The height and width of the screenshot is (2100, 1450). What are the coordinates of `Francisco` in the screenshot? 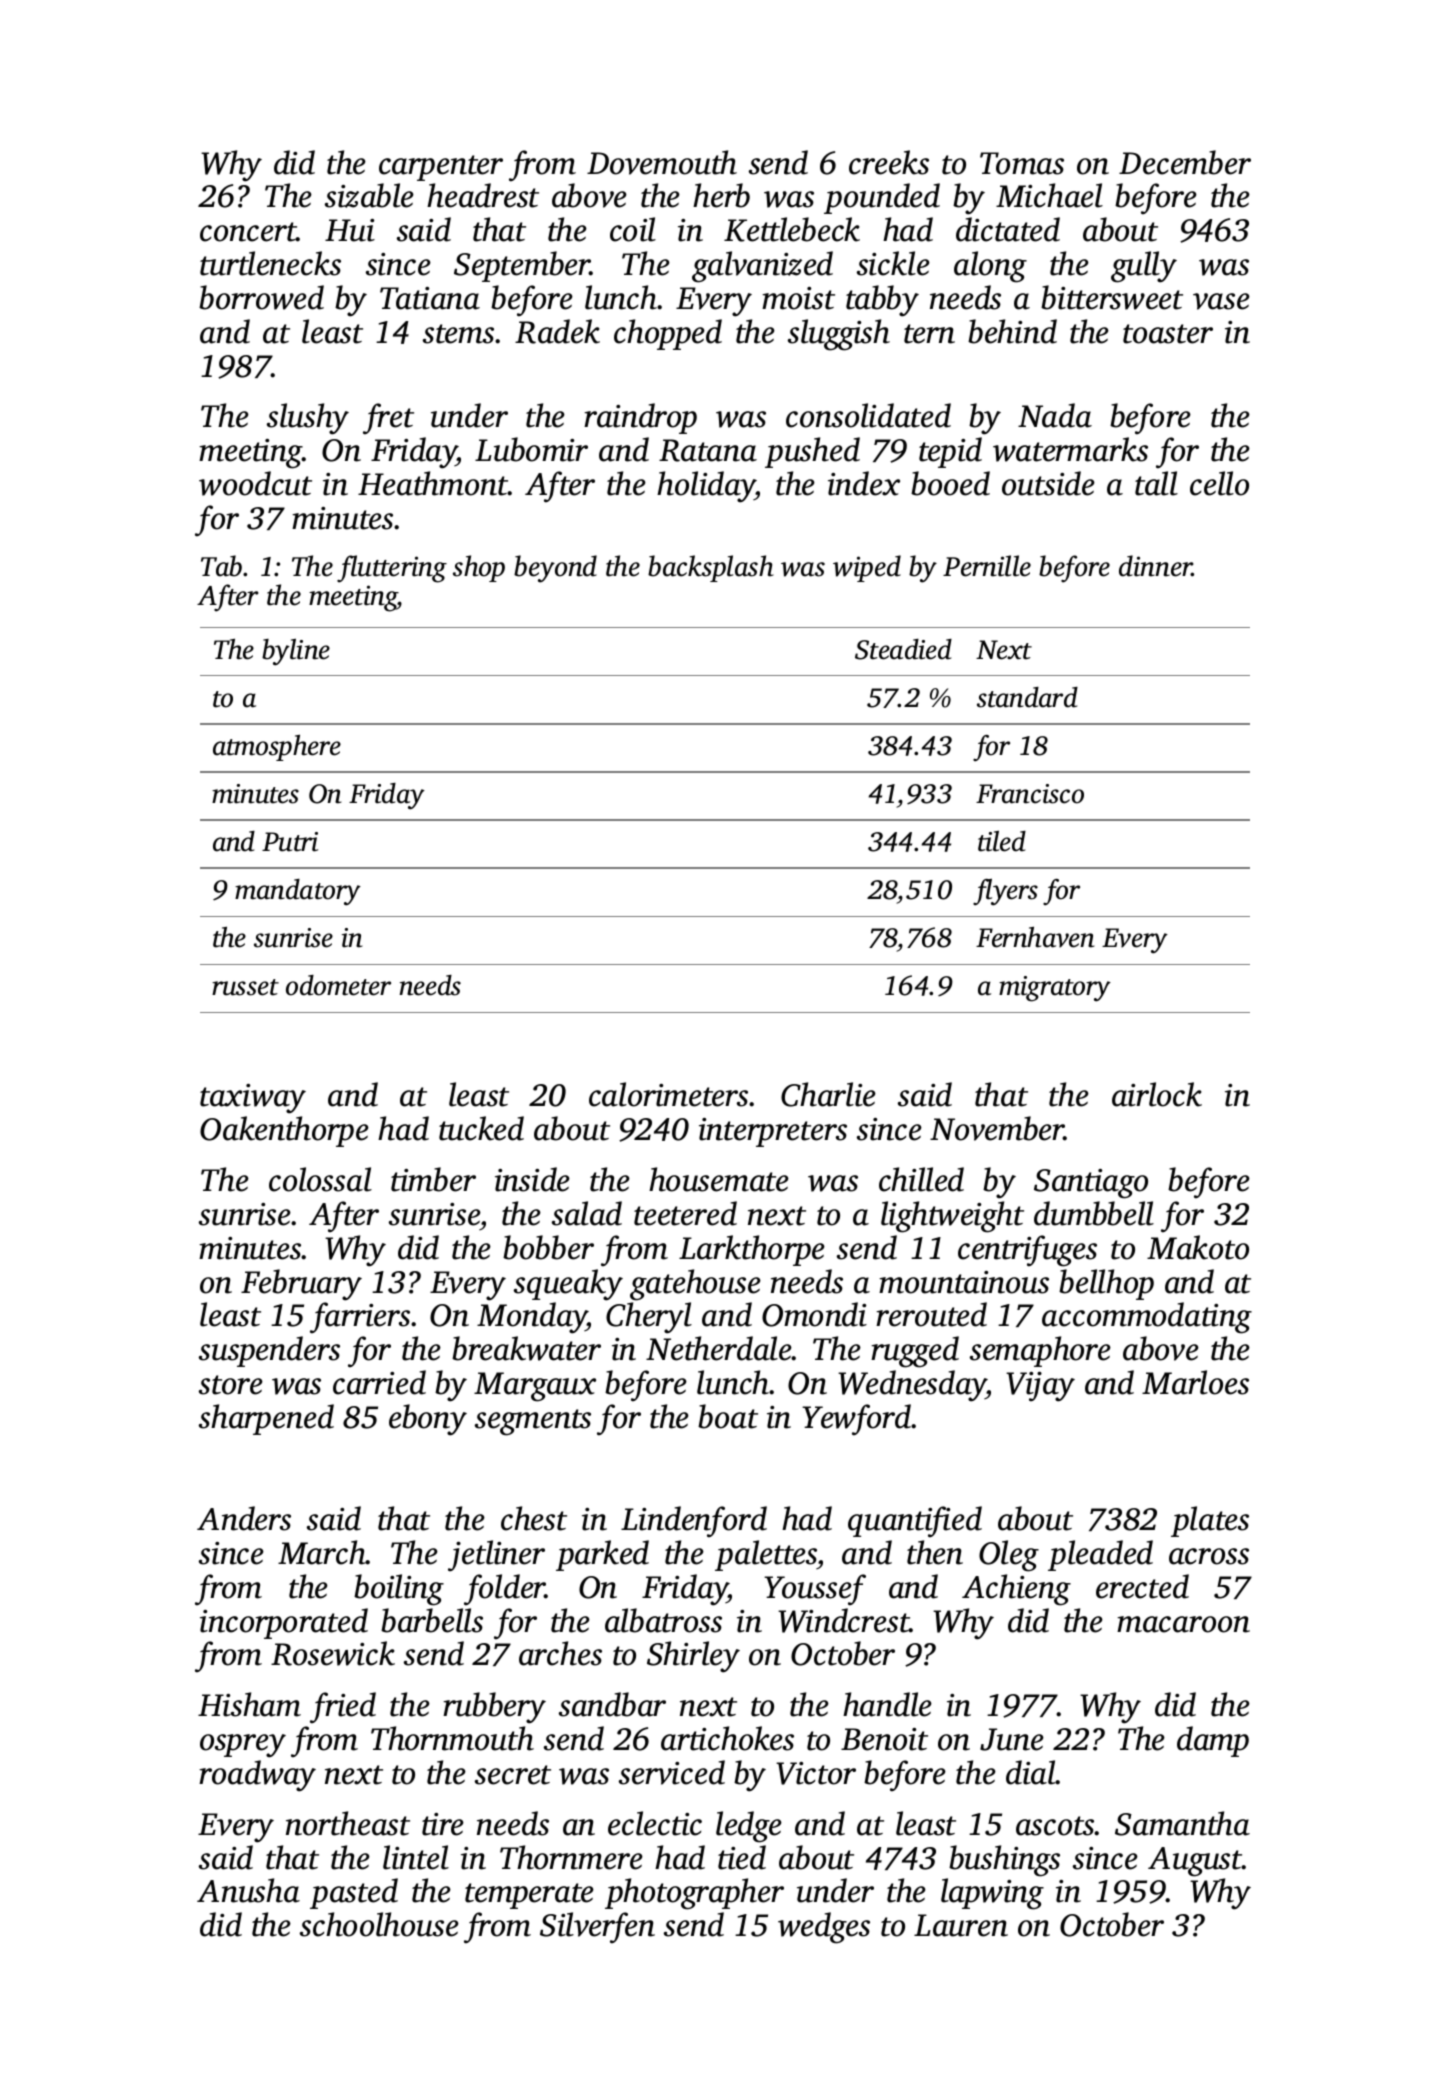 It's located at (1030, 794).
